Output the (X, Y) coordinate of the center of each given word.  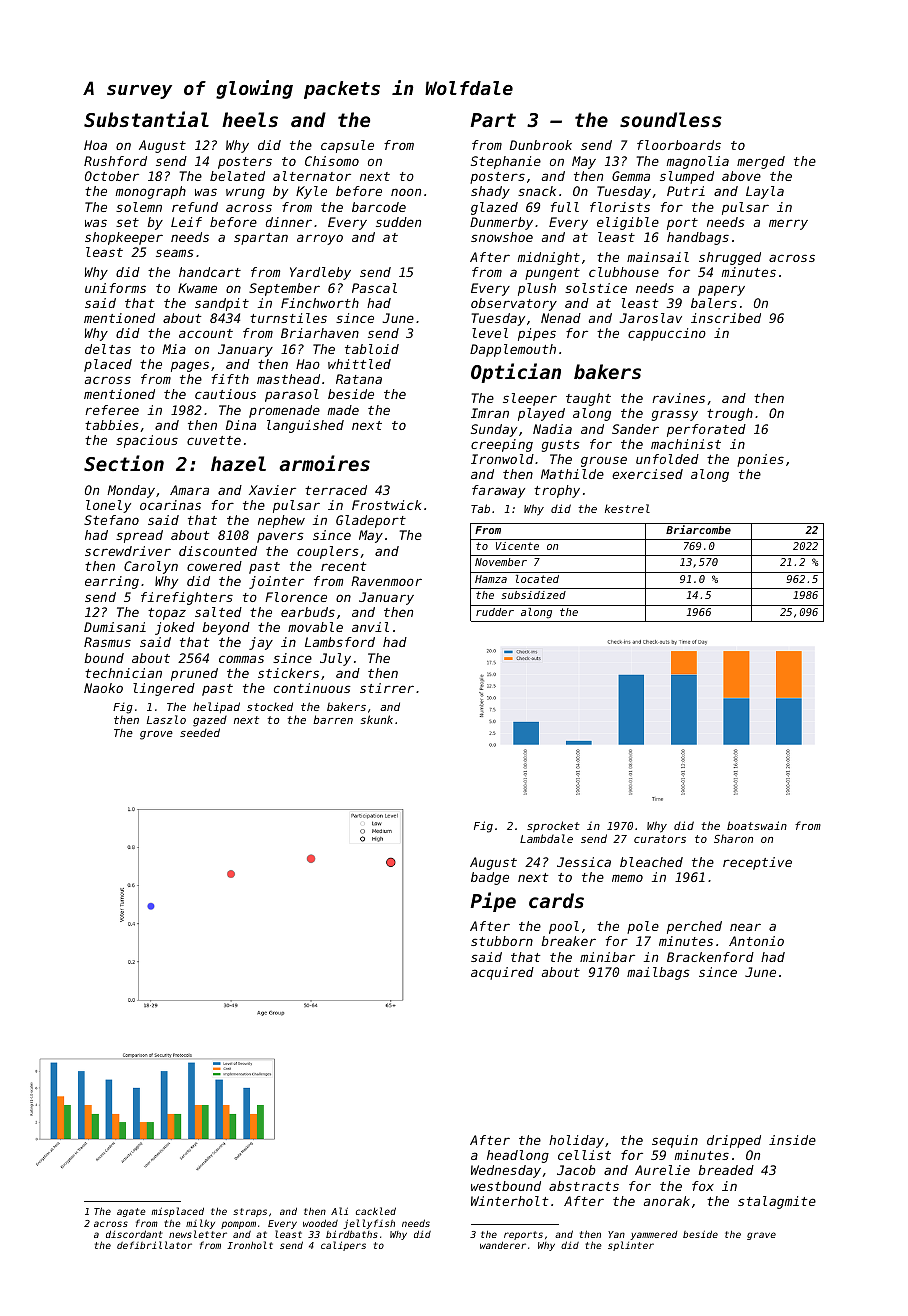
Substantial (146, 119)
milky (200, 1224)
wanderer (503, 1245)
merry (788, 224)
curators (660, 839)
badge (490, 878)
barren (333, 719)
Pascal (374, 288)
